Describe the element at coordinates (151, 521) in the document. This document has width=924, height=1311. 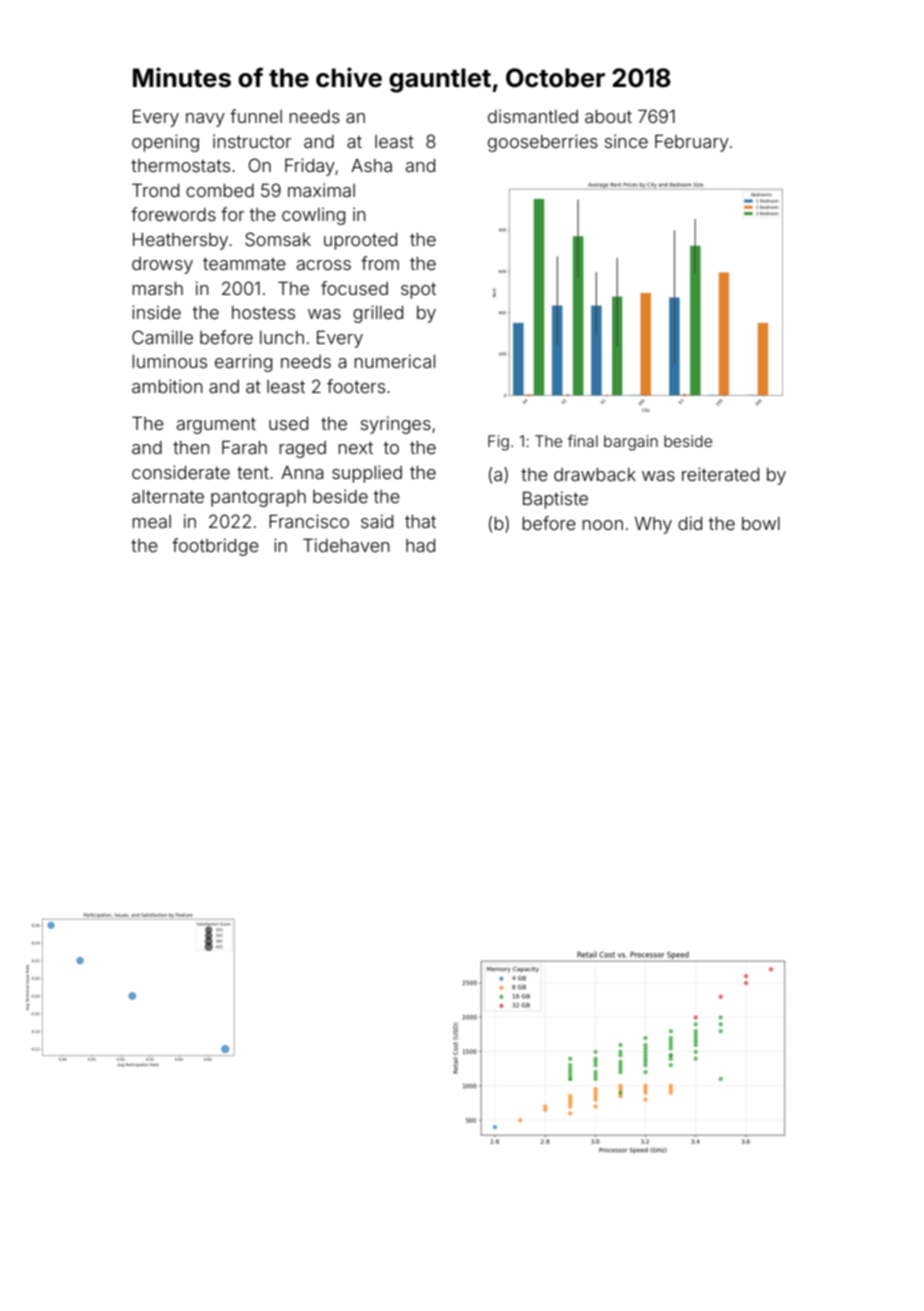
I see `meal` at that location.
